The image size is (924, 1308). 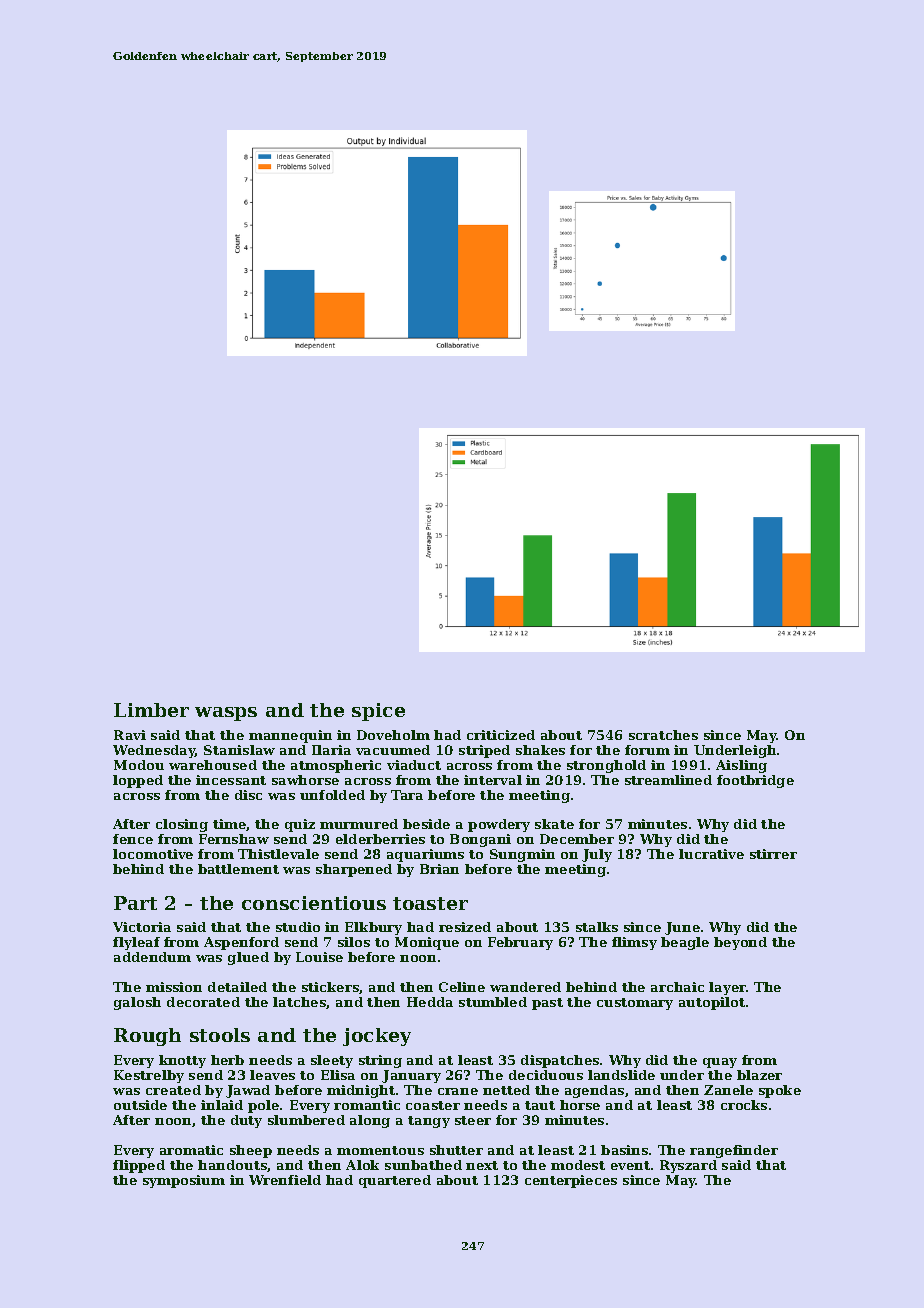 What do you see at coordinates (331, 750) in the screenshot?
I see `Ilaria` at bounding box center [331, 750].
